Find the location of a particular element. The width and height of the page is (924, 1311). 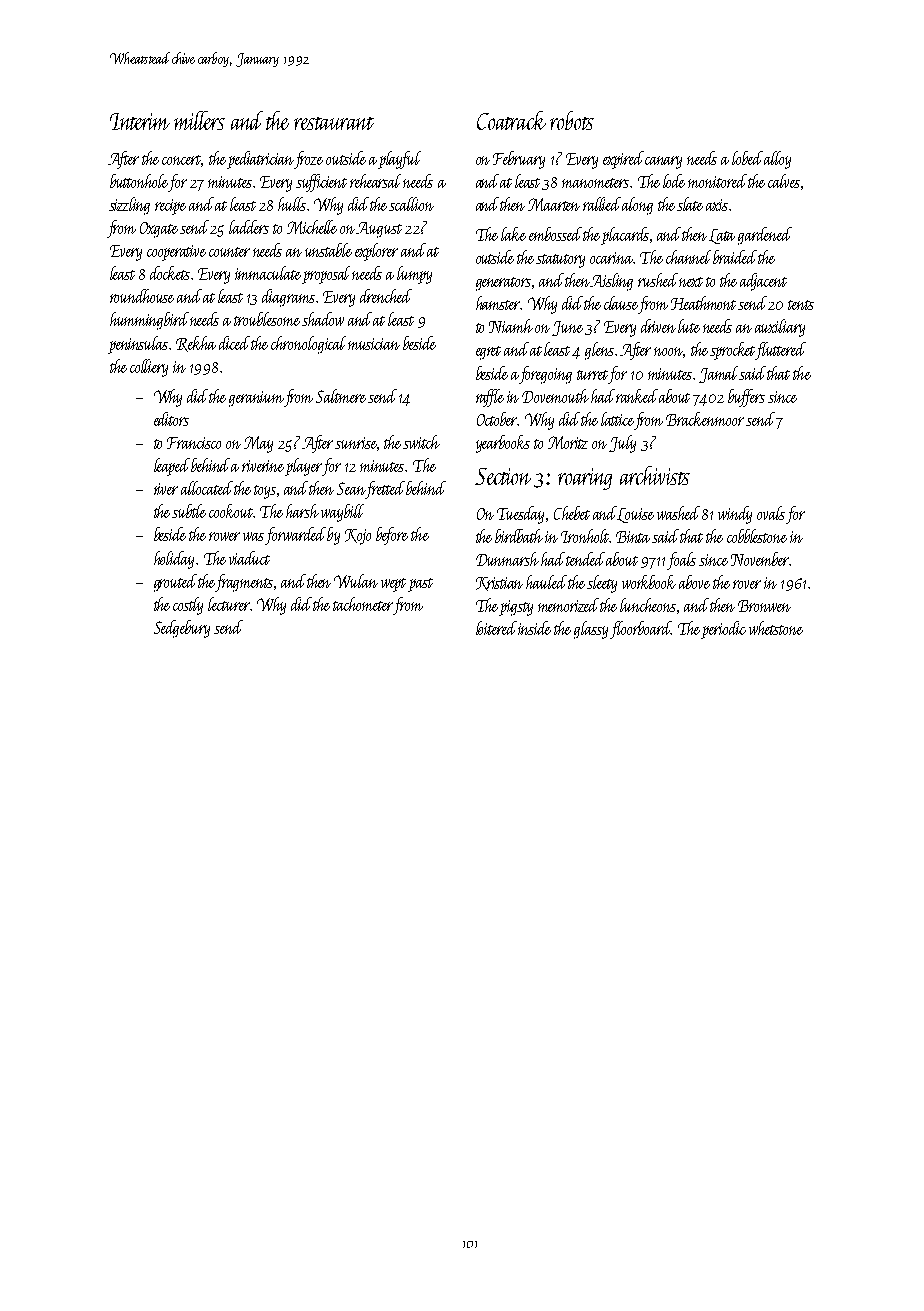

colliery is located at coordinates (149, 368).
